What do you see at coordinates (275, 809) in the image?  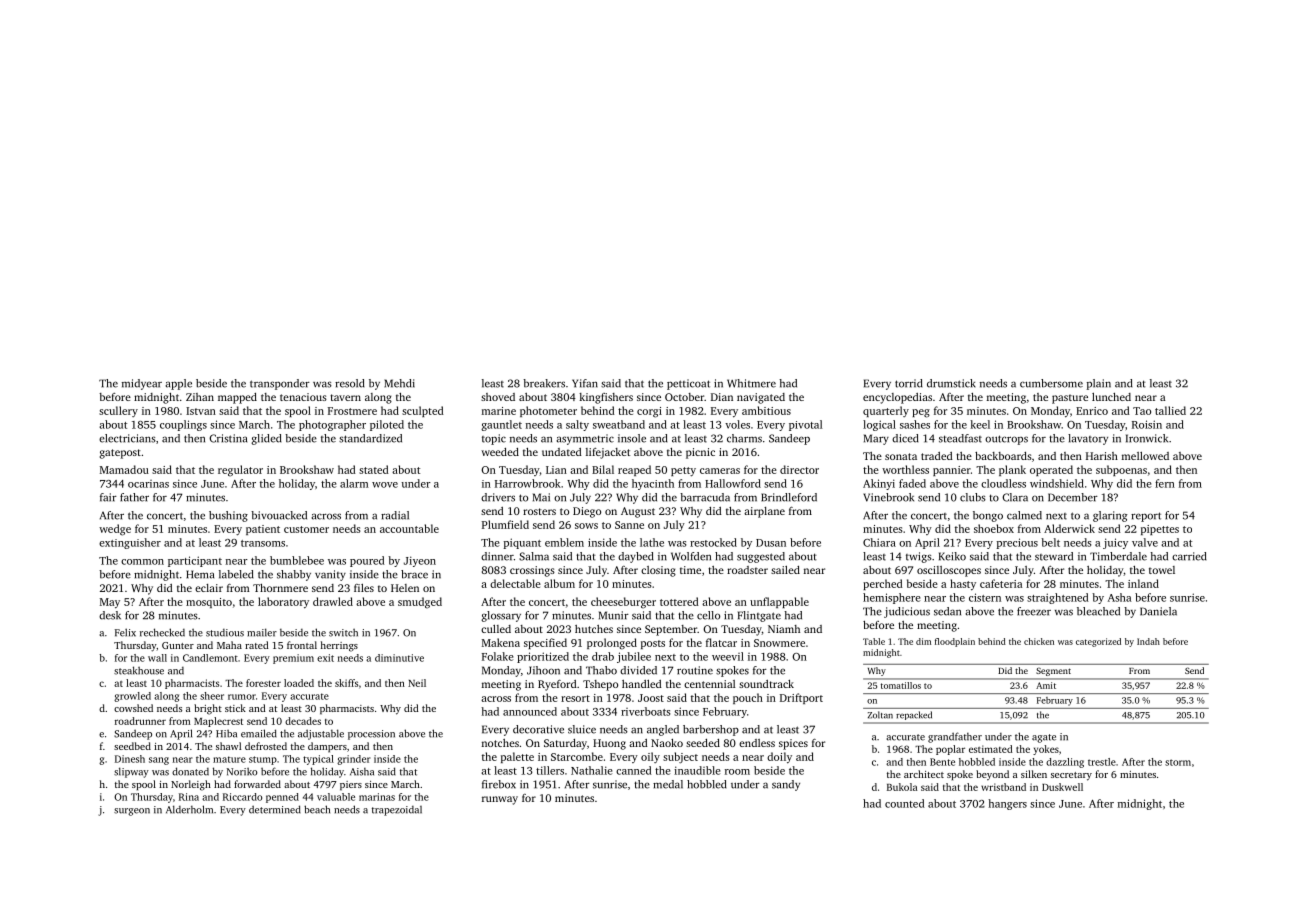 I see `determined` at bounding box center [275, 809].
